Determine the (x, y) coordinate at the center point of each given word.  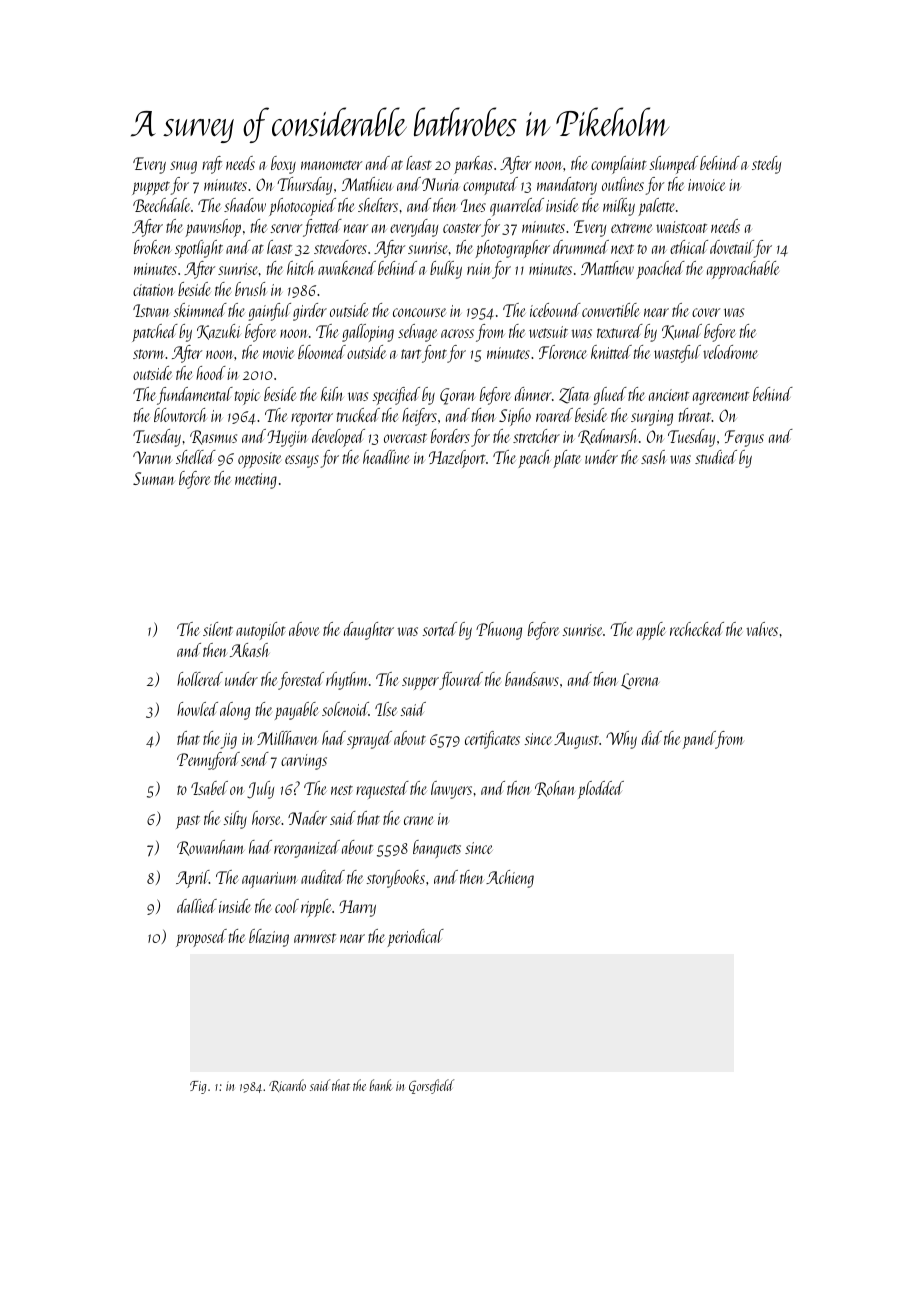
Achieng (510, 879)
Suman (153, 478)
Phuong (499, 631)
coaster (462, 228)
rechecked (697, 629)
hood (211, 373)
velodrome (730, 352)
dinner (533, 394)
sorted (440, 629)
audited (323, 877)
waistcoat (681, 227)
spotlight (199, 249)
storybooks (396, 879)
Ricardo (287, 1085)
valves (762, 629)
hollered (200, 679)
